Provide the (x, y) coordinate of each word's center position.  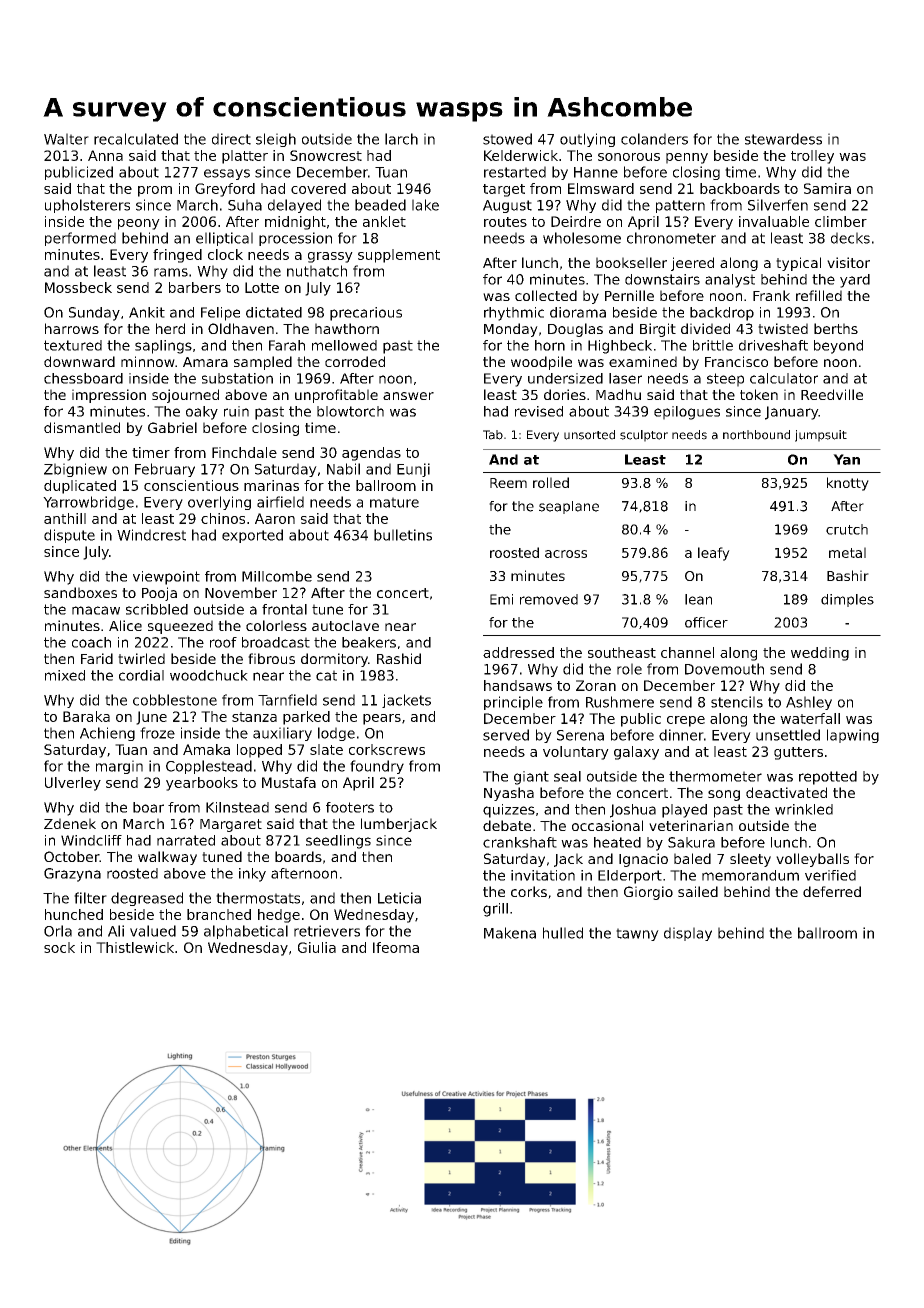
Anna (105, 155)
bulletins (403, 535)
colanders (654, 139)
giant (531, 778)
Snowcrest (326, 155)
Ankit (147, 312)
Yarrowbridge (88, 503)
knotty (848, 484)
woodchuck (209, 675)
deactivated (786, 792)
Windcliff (91, 840)
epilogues (687, 413)
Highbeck (620, 347)
